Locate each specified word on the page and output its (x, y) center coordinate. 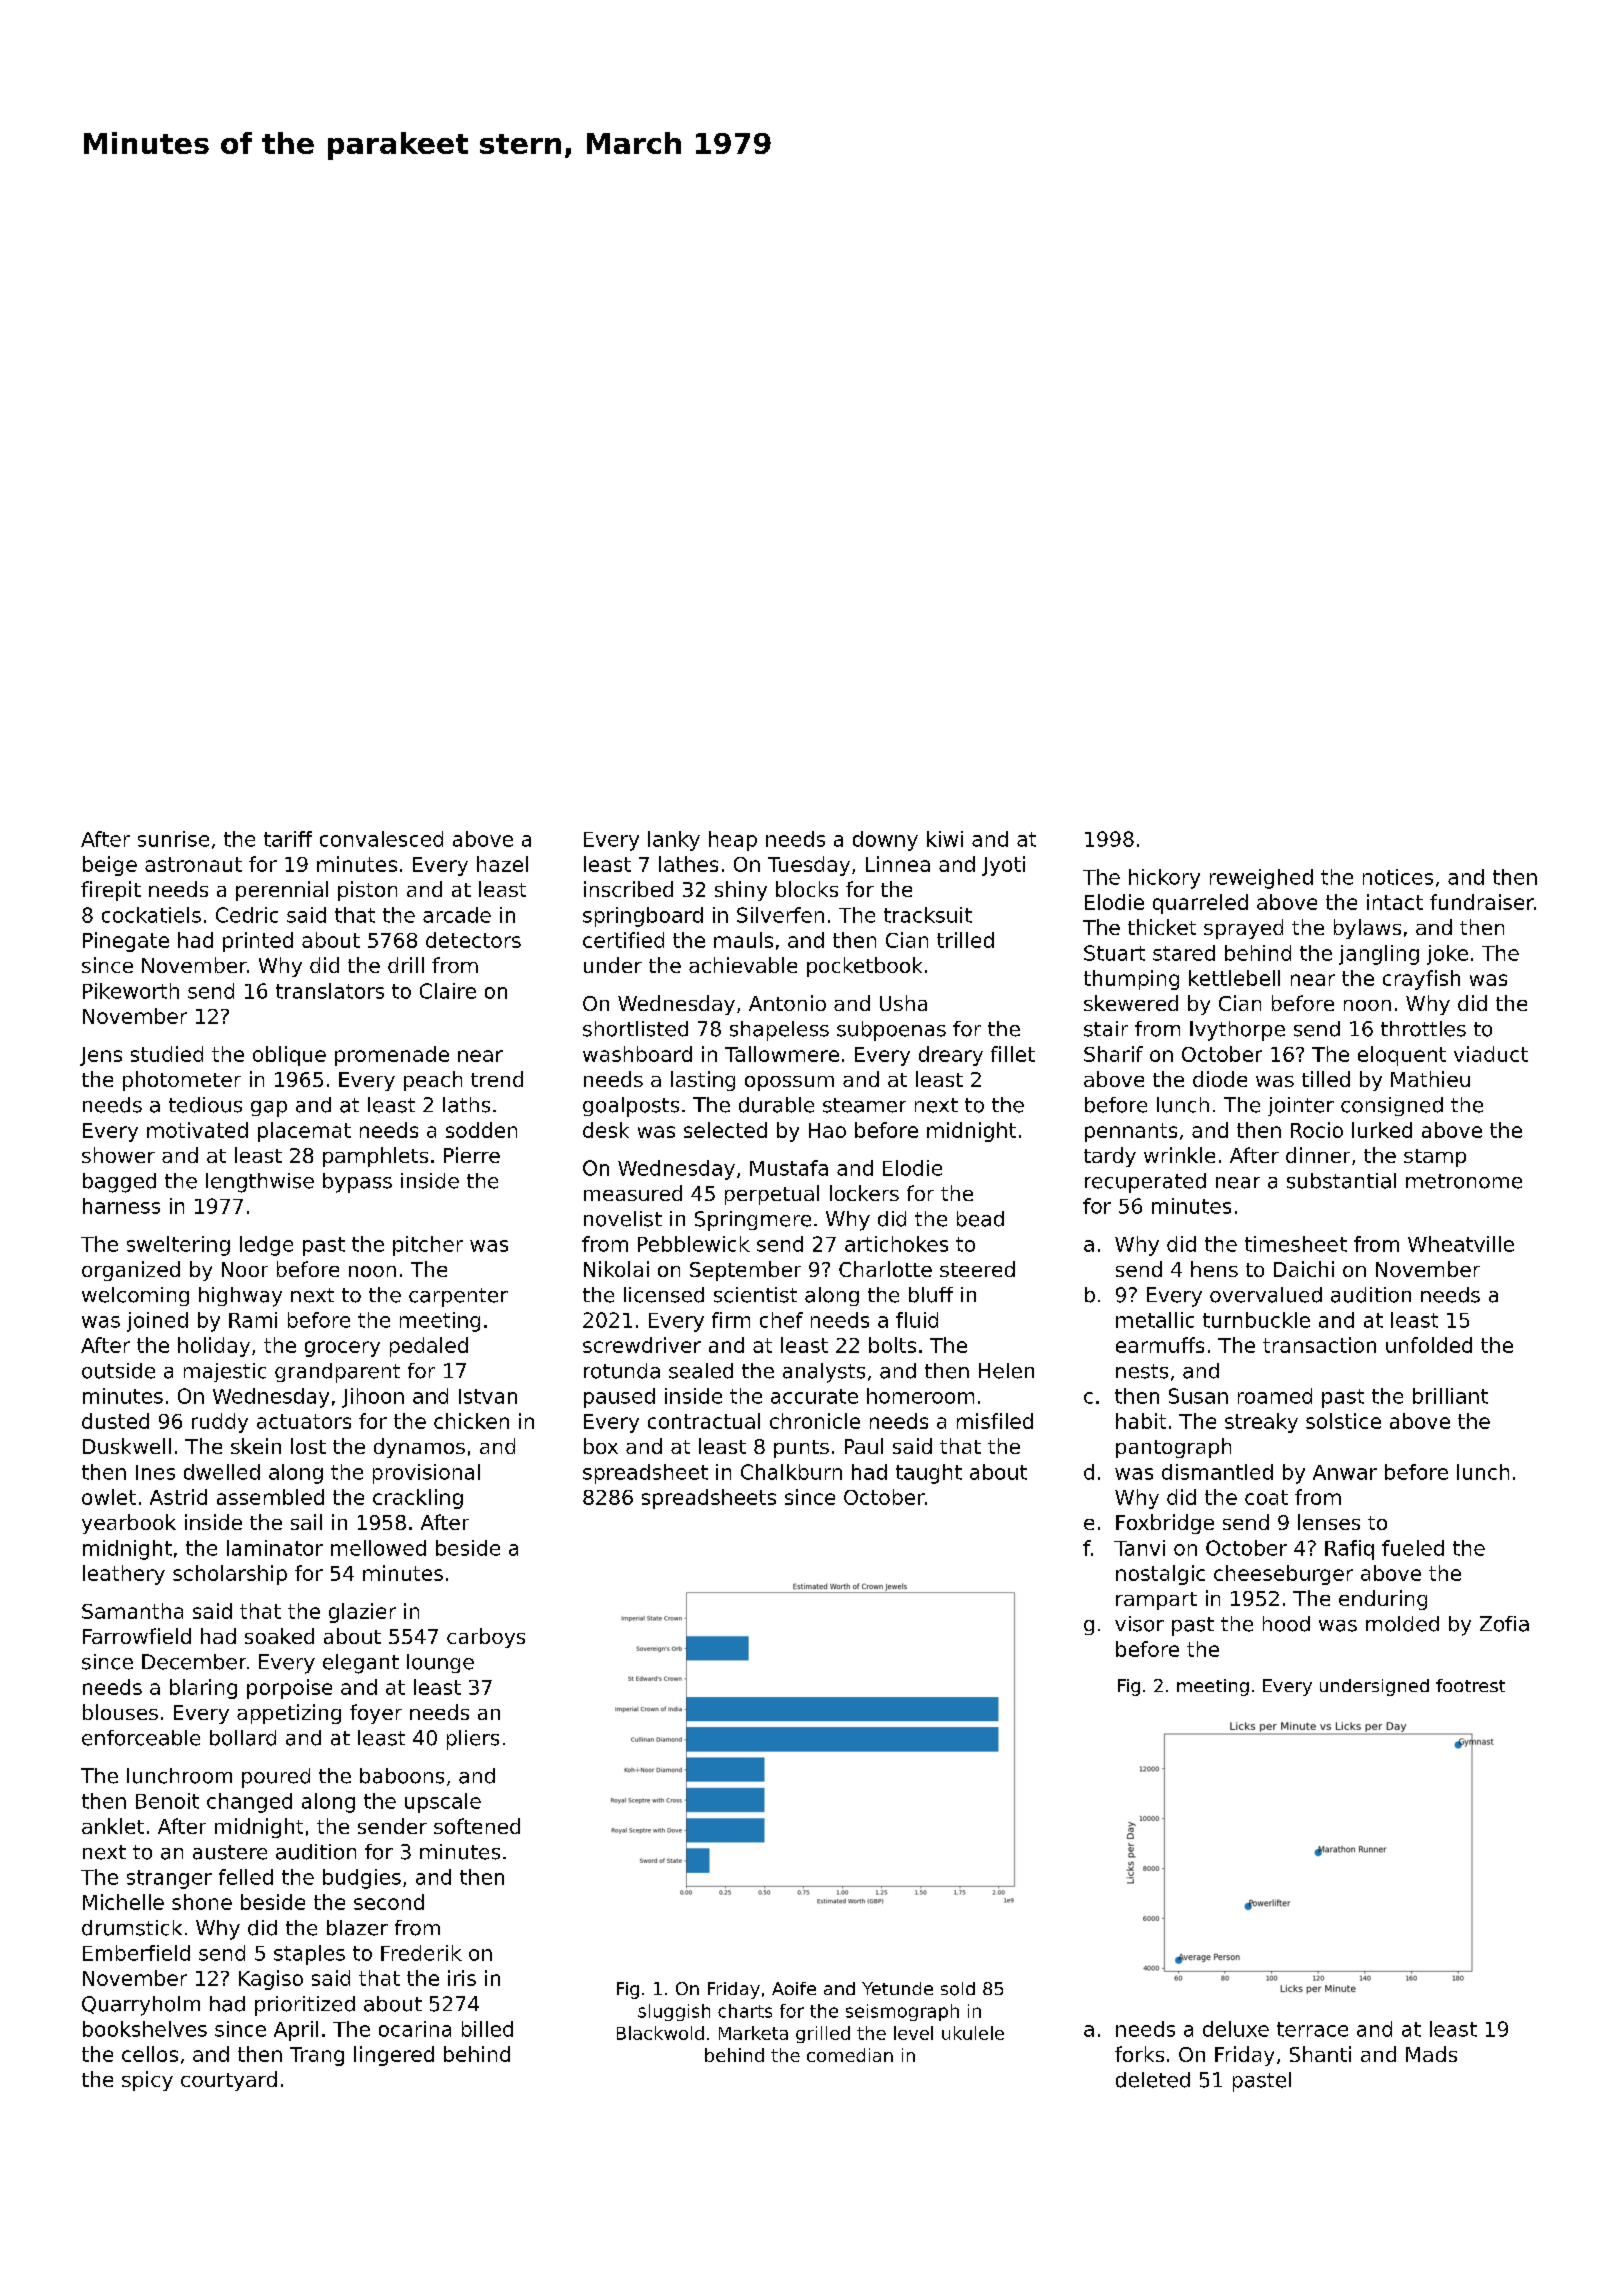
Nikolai (616, 1269)
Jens (101, 1056)
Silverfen (780, 915)
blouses (120, 1712)
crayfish (1421, 980)
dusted (115, 1421)
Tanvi (1139, 1548)
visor (1139, 1624)
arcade (457, 915)
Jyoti (1003, 866)
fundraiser (1482, 902)
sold (958, 1989)
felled (246, 1877)
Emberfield (136, 1953)
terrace (1312, 2029)
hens (1214, 1269)
